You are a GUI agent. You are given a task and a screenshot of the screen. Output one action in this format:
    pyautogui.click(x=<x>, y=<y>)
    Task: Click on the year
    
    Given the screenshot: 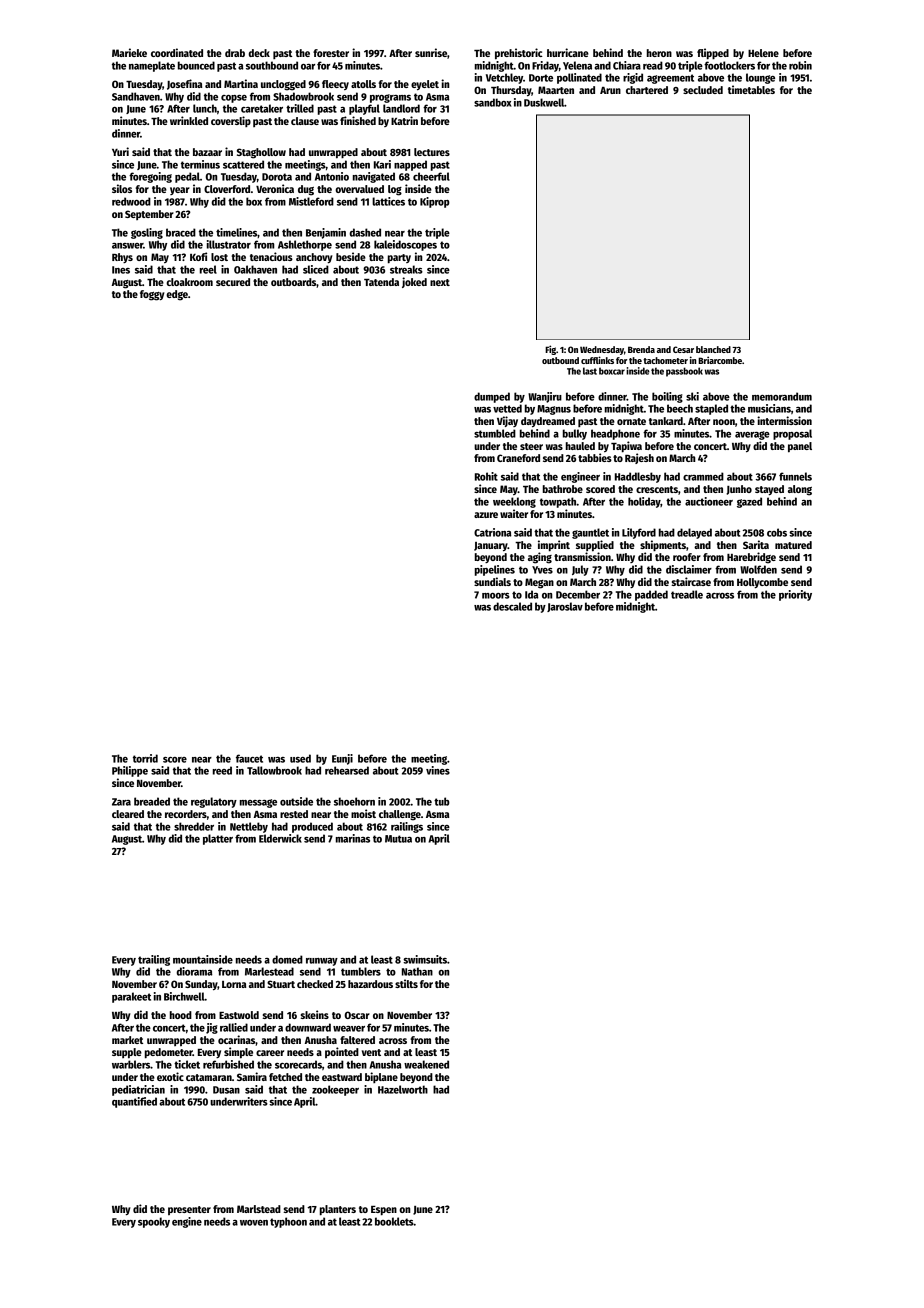 What is the action you would take?
    pyautogui.click(x=180, y=191)
